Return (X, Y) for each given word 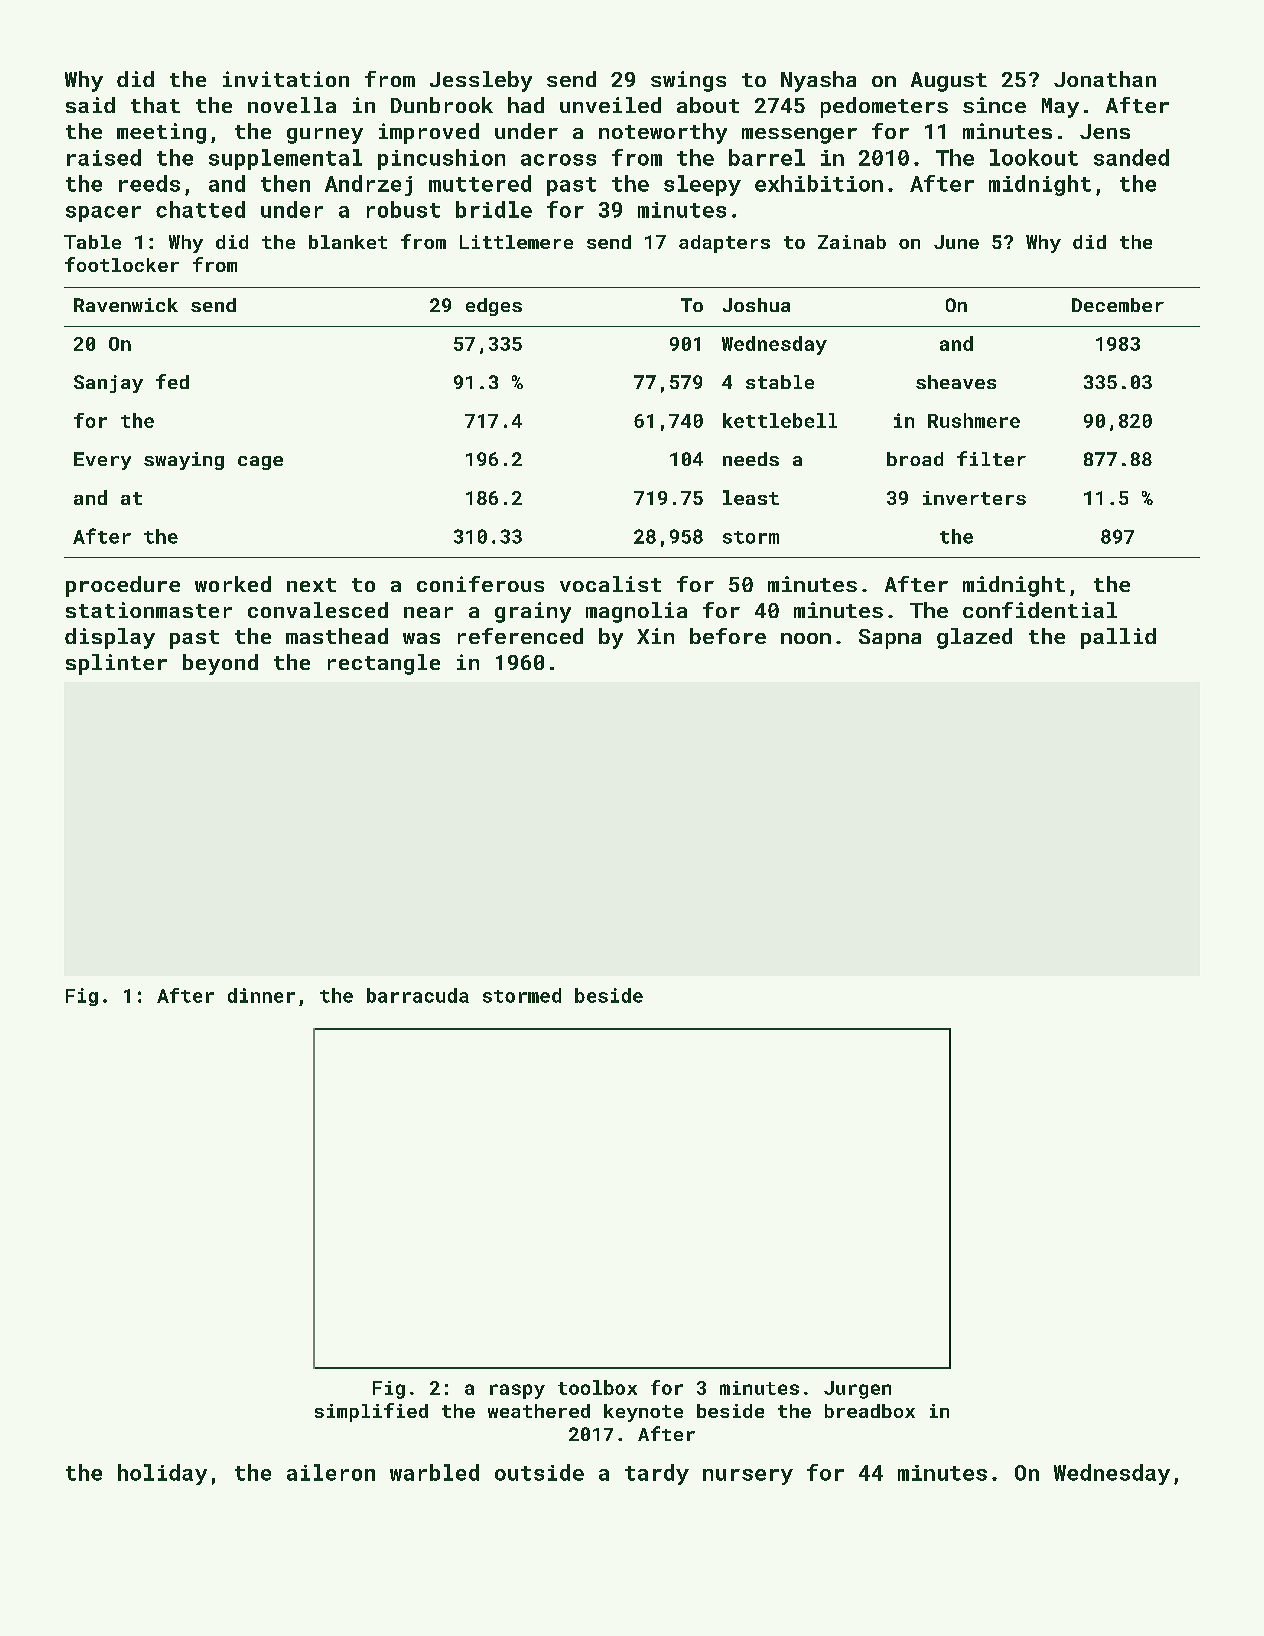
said (90, 105)
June (956, 242)
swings (688, 81)
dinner (261, 995)
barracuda (418, 995)
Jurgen (857, 1390)
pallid (1118, 638)
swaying (184, 461)
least (751, 497)
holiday (162, 1474)
